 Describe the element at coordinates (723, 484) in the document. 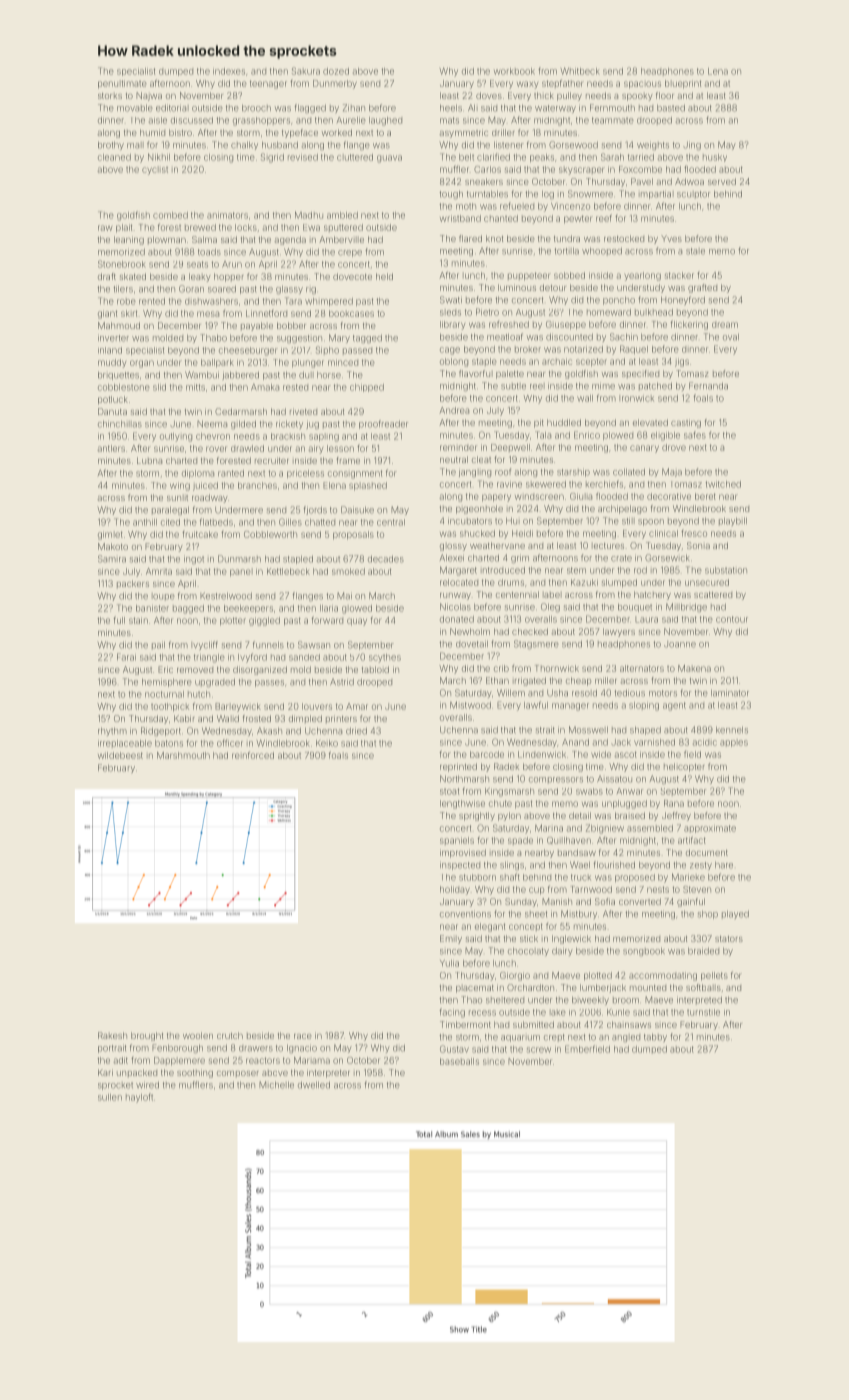

I see `twitched` at that location.
